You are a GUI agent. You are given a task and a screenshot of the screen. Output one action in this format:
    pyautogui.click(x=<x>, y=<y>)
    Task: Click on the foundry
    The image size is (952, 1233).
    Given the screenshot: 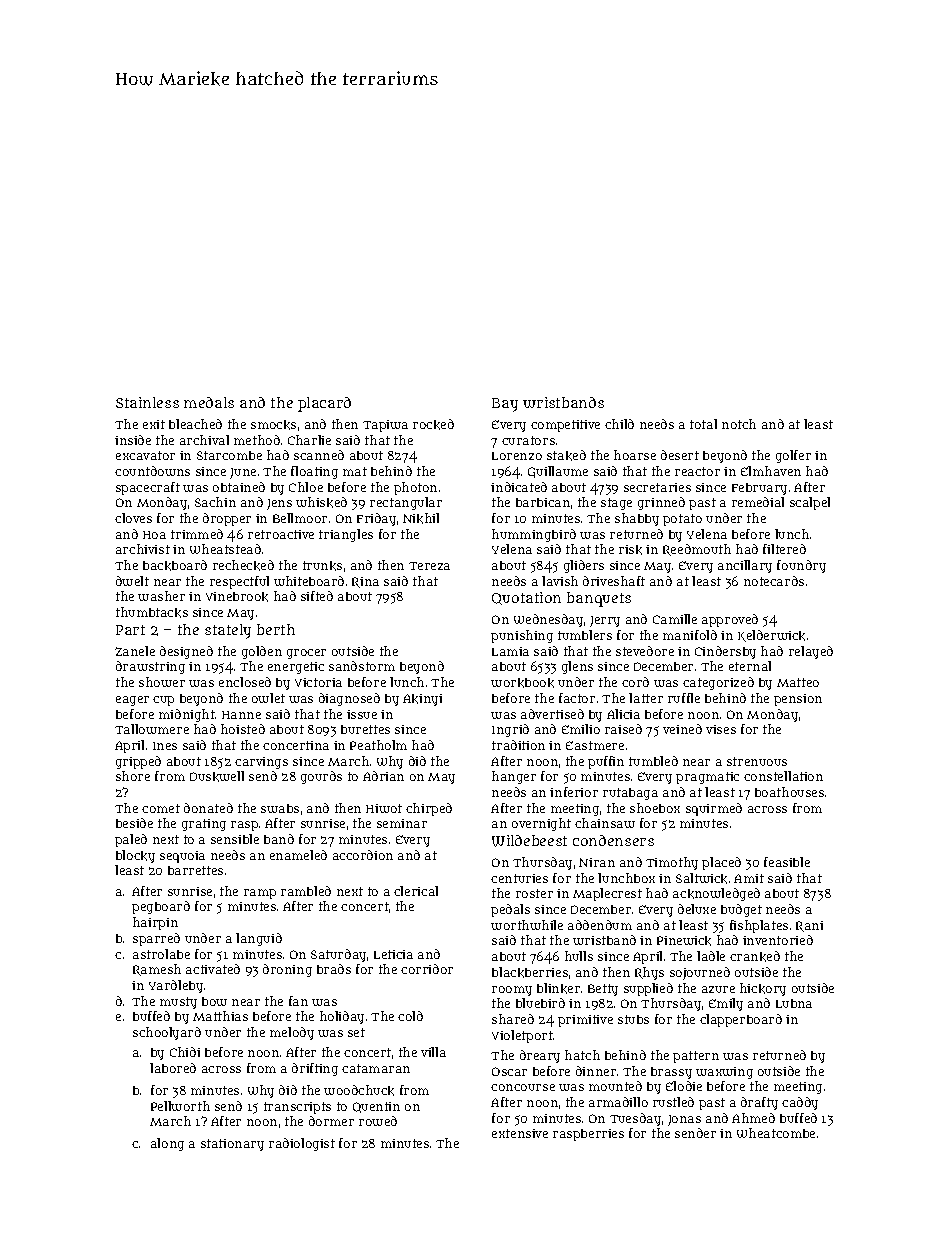 What is the action you would take?
    pyautogui.click(x=801, y=566)
